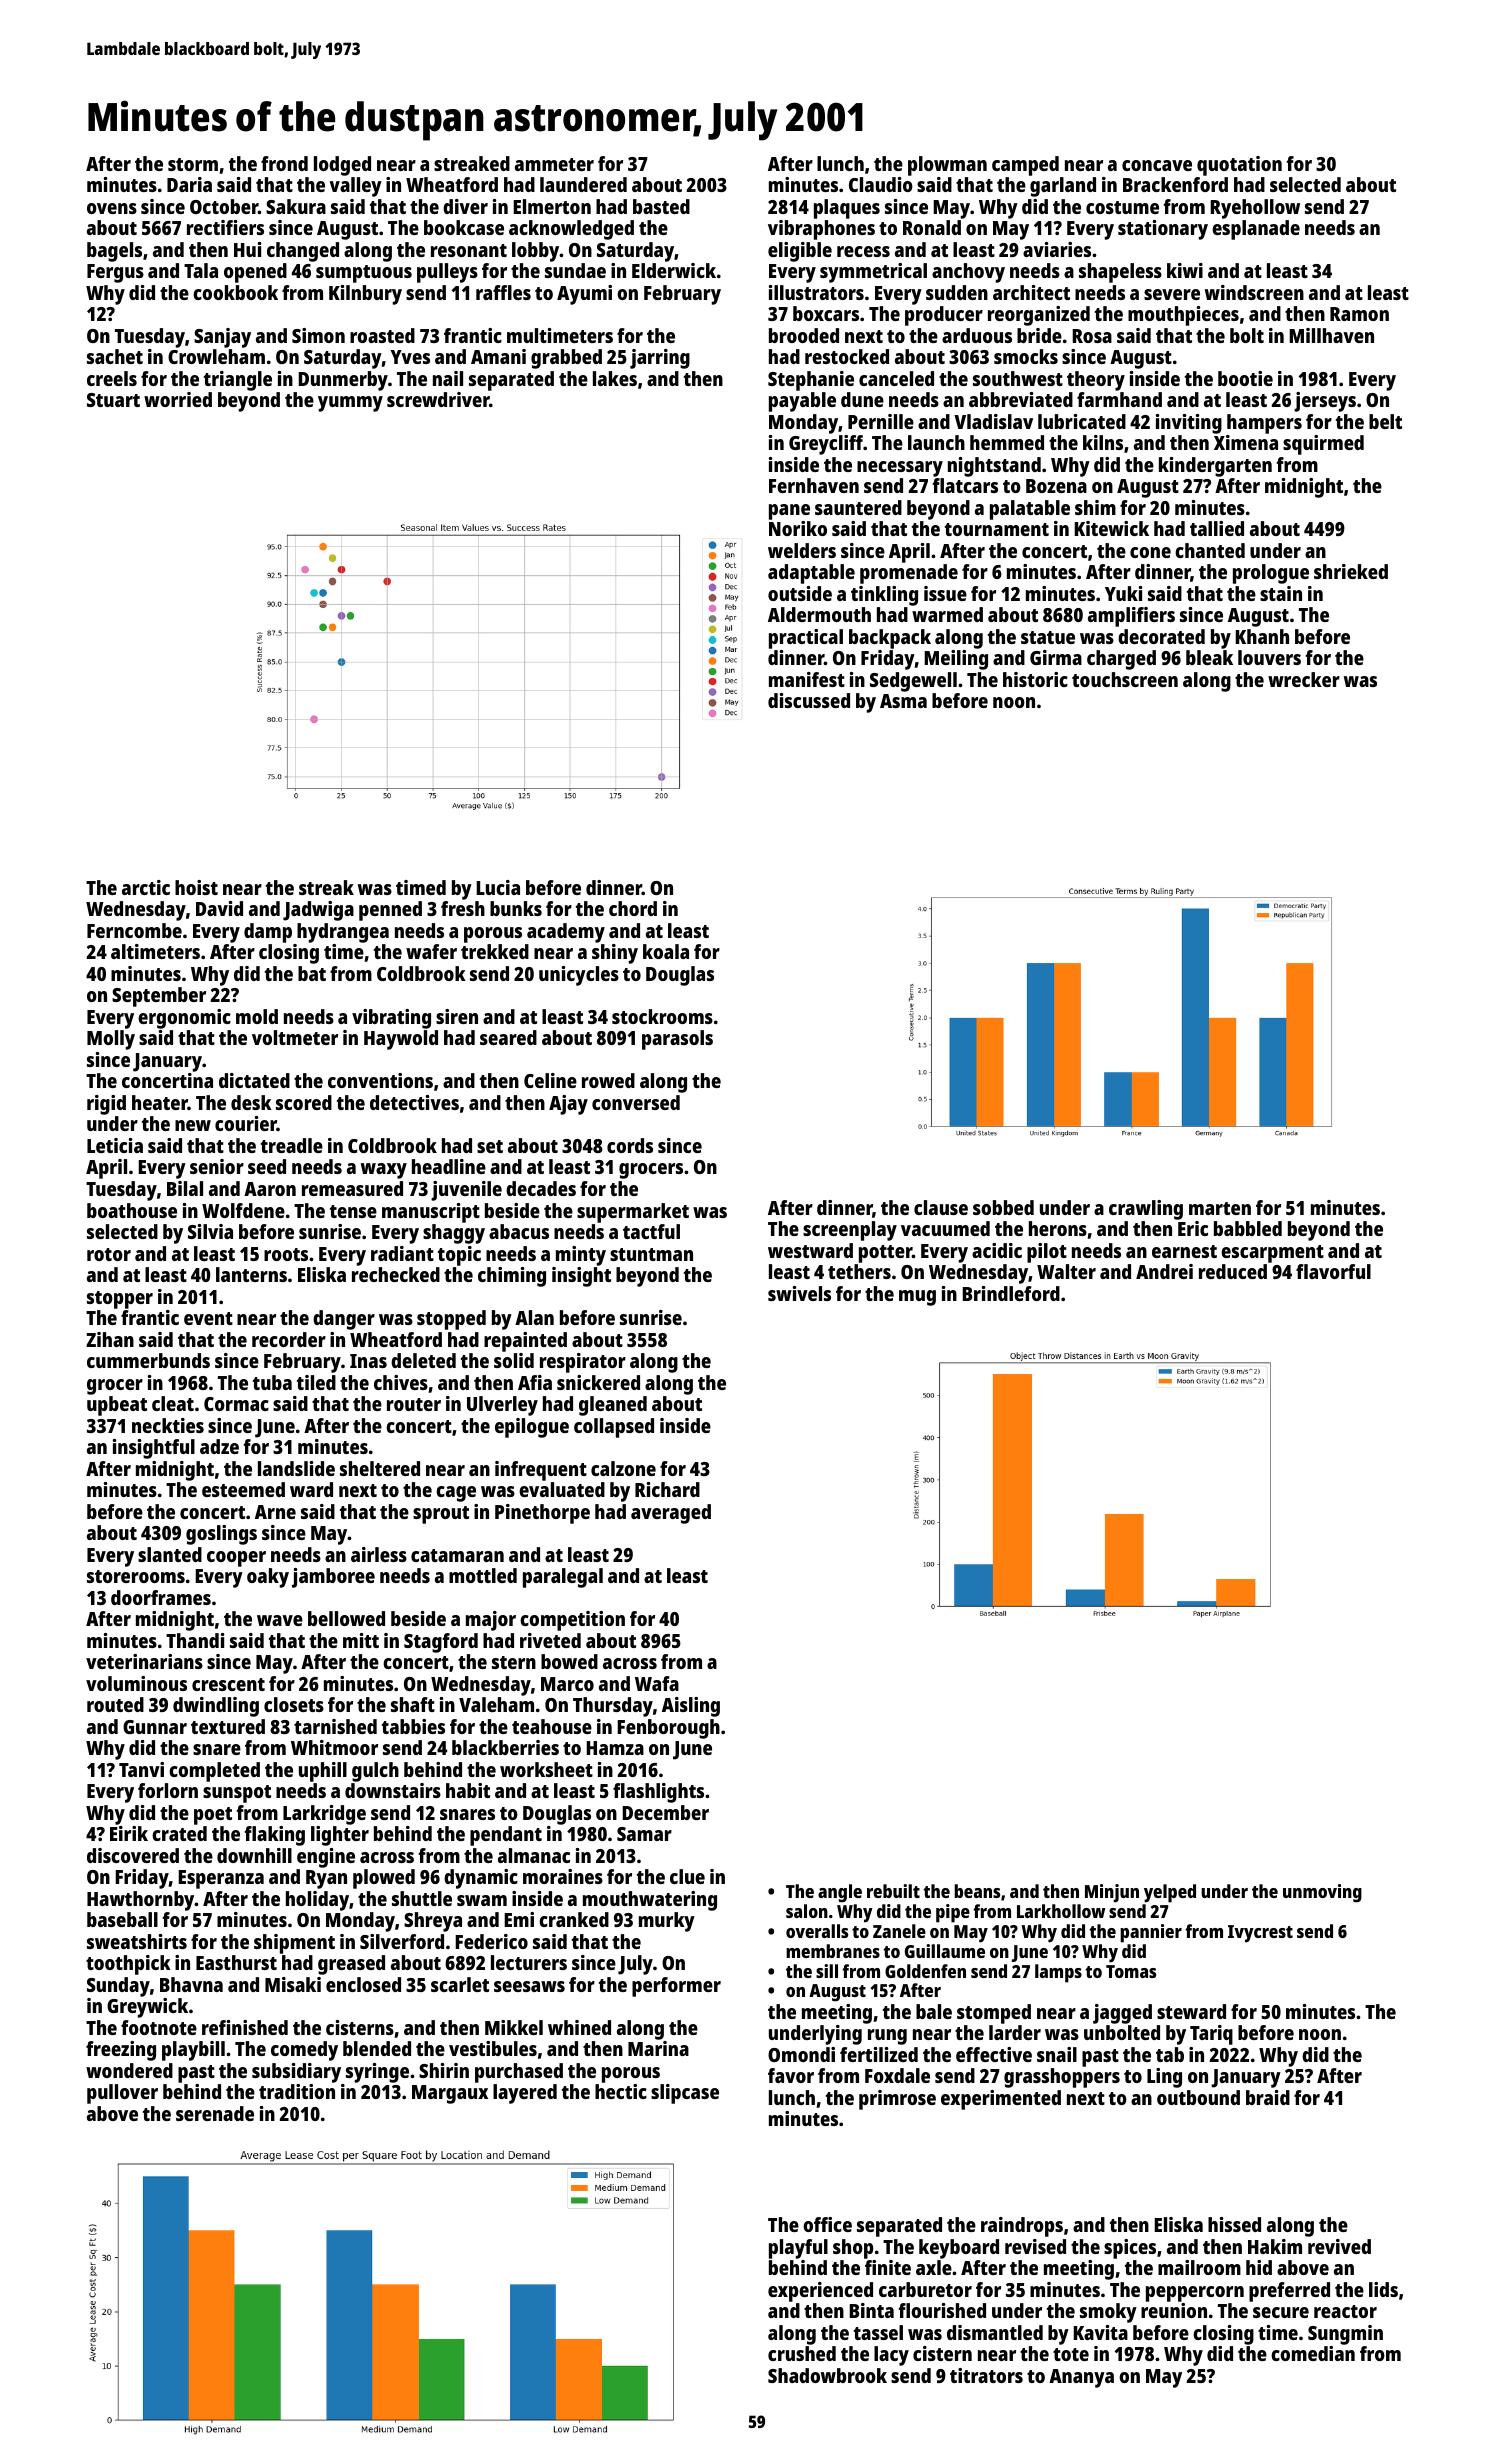 The image size is (1496, 2464). I want to click on lodged, so click(342, 166).
